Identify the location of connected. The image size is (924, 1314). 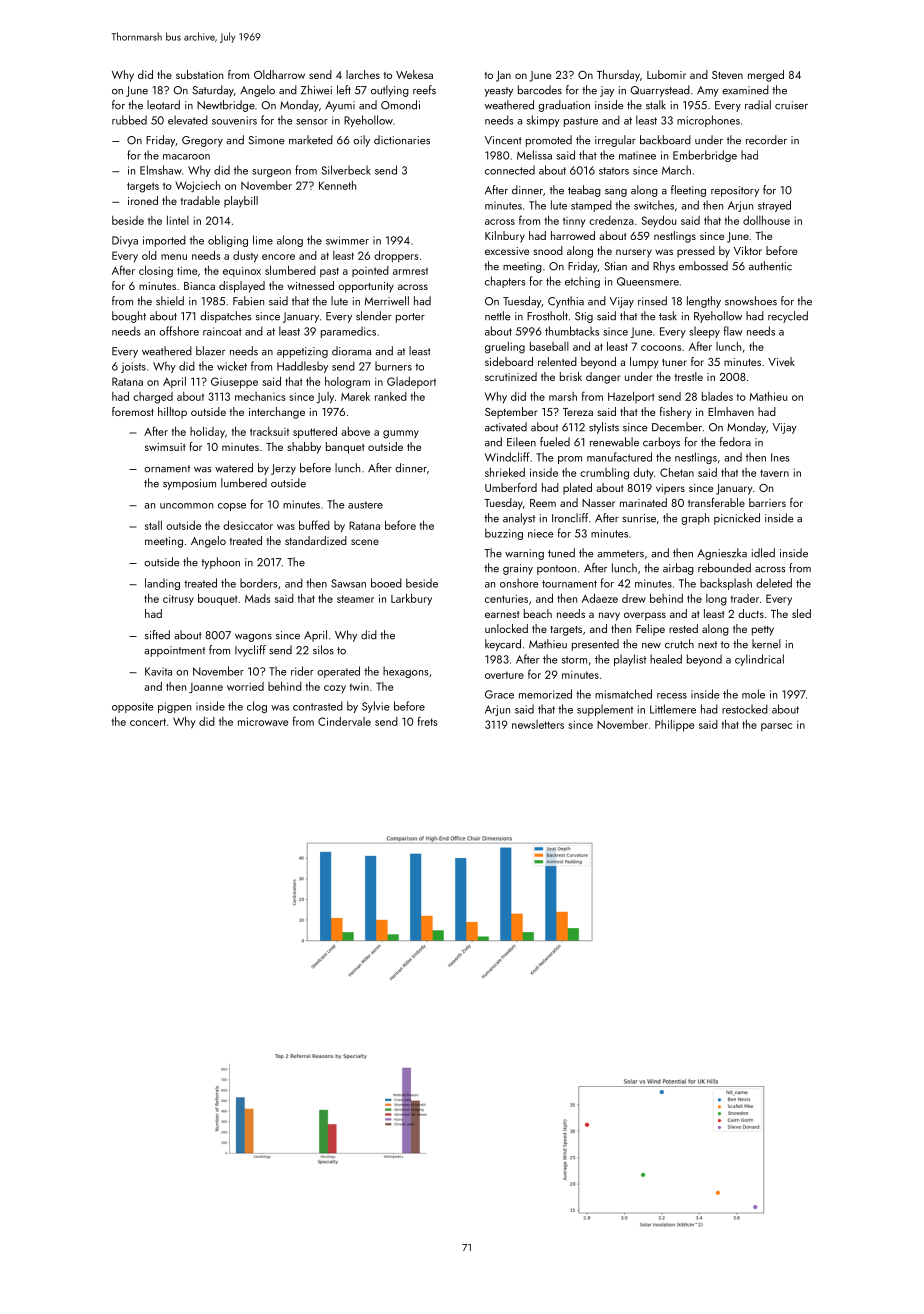
(510, 170).
